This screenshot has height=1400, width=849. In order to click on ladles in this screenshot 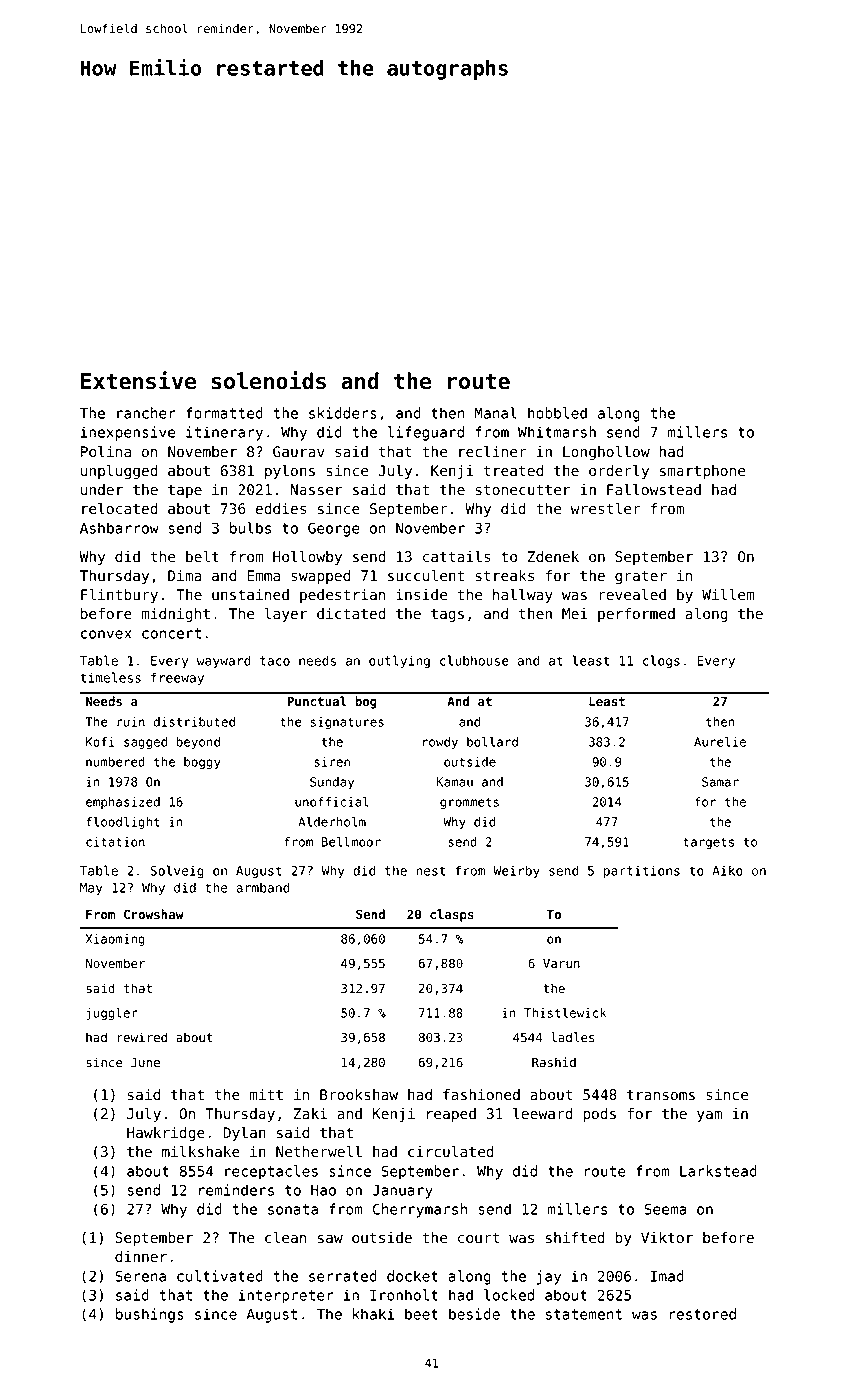, I will do `click(573, 1037)`.
